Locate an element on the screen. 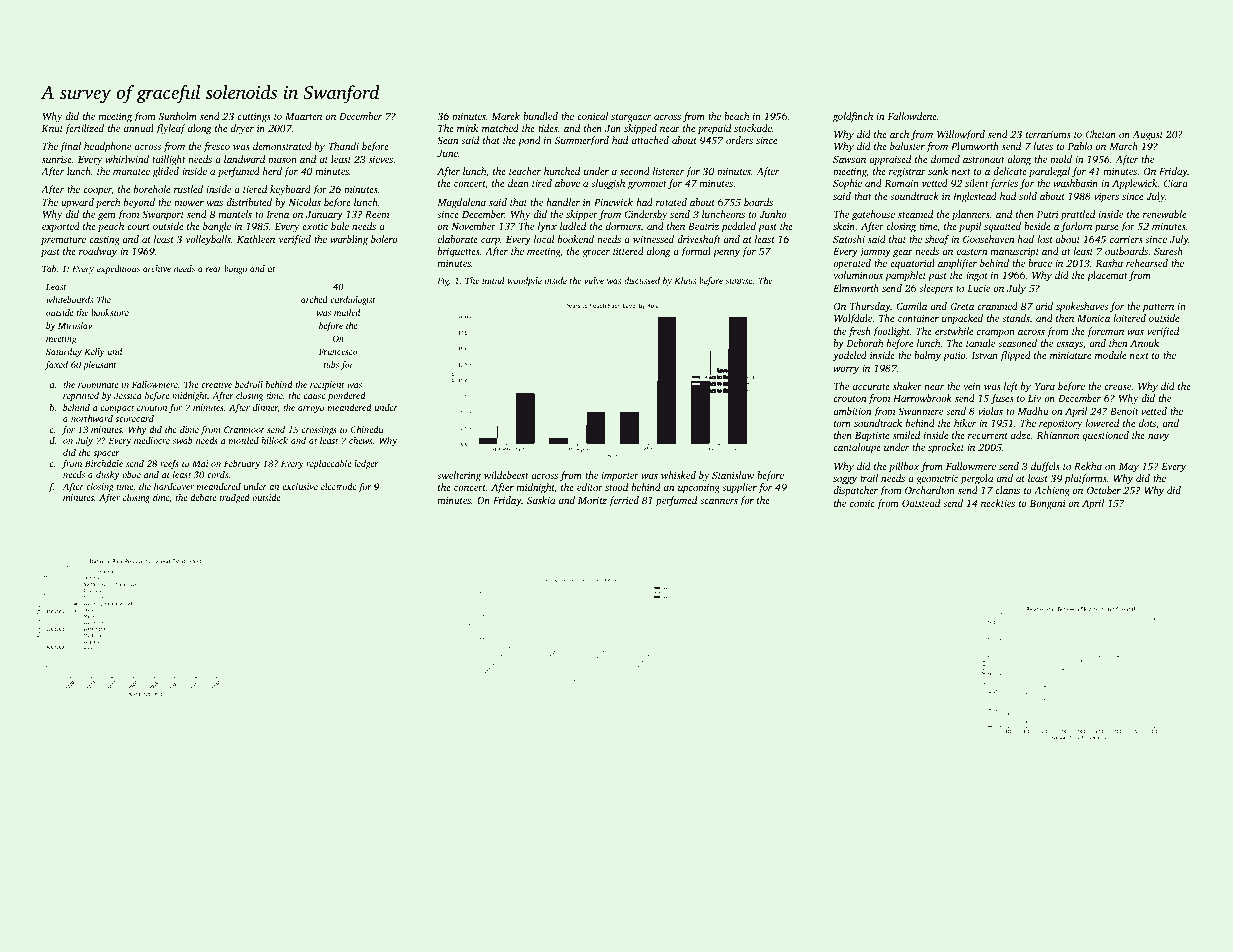  mason is located at coordinates (282, 160).
